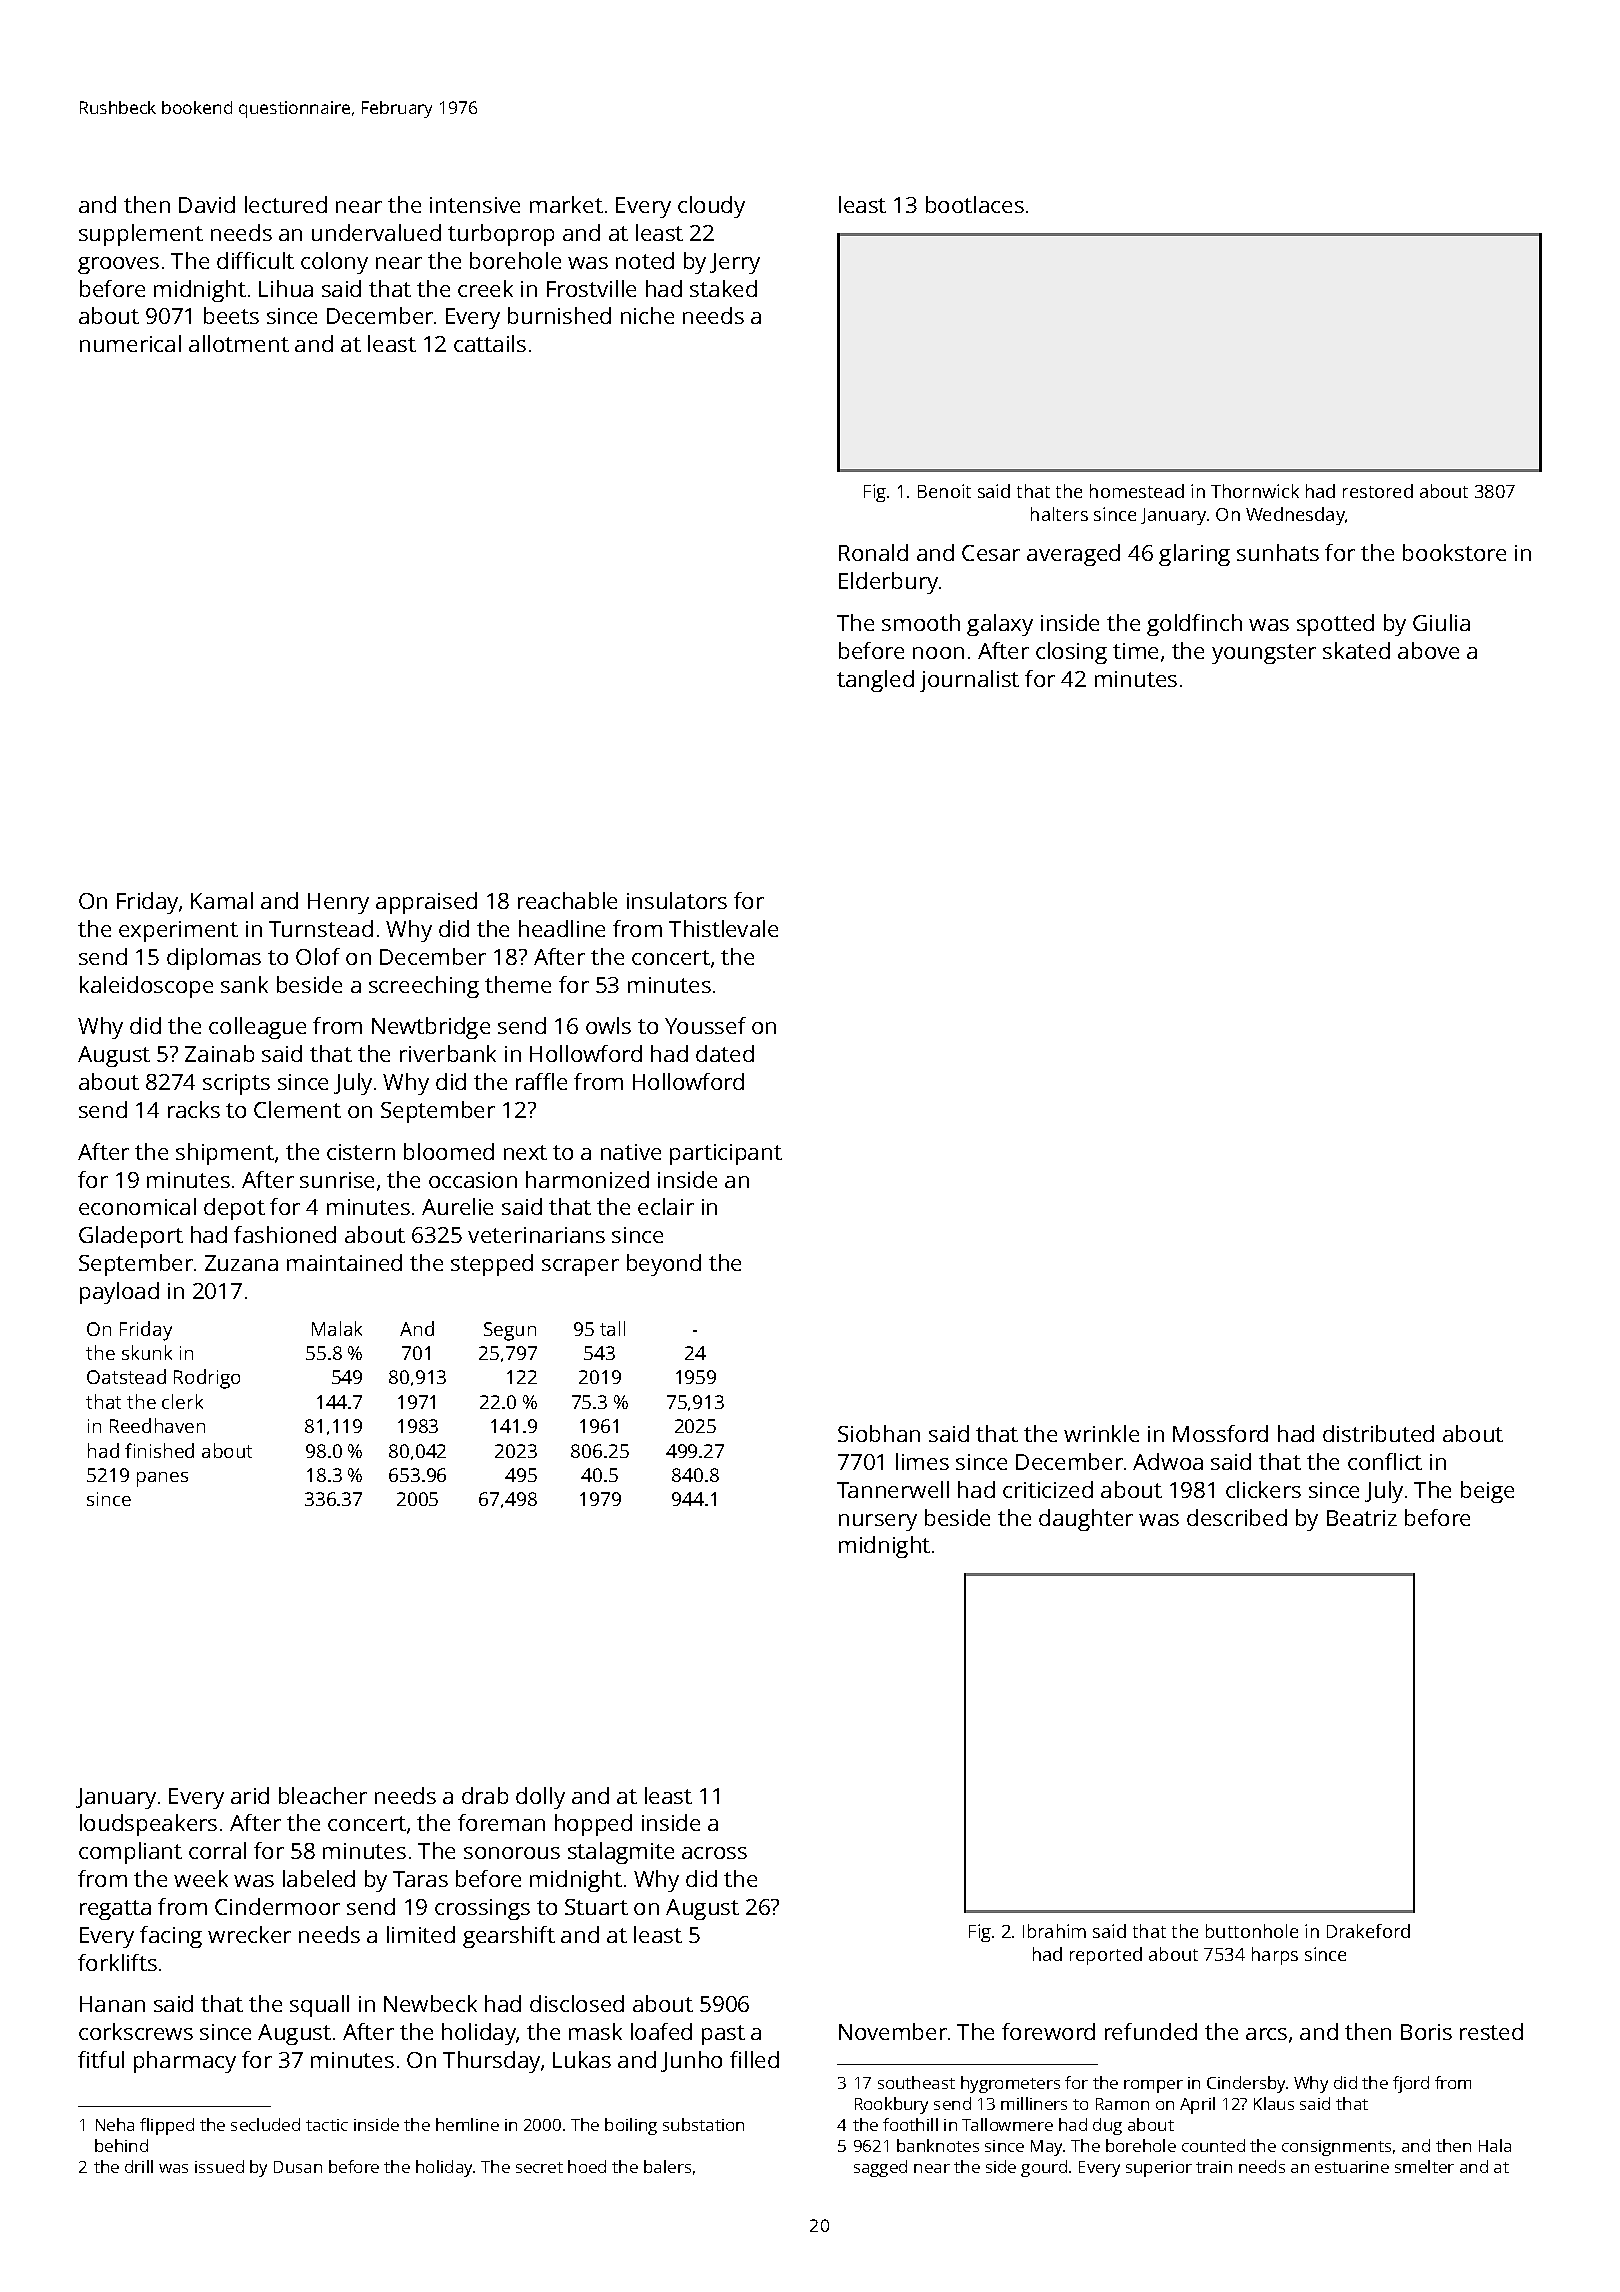 This screenshot has height=2292, width=1620. What do you see at coordinates (1135, 651) in the screenshot?
I see `time` at bounding box center [1135, 651].
